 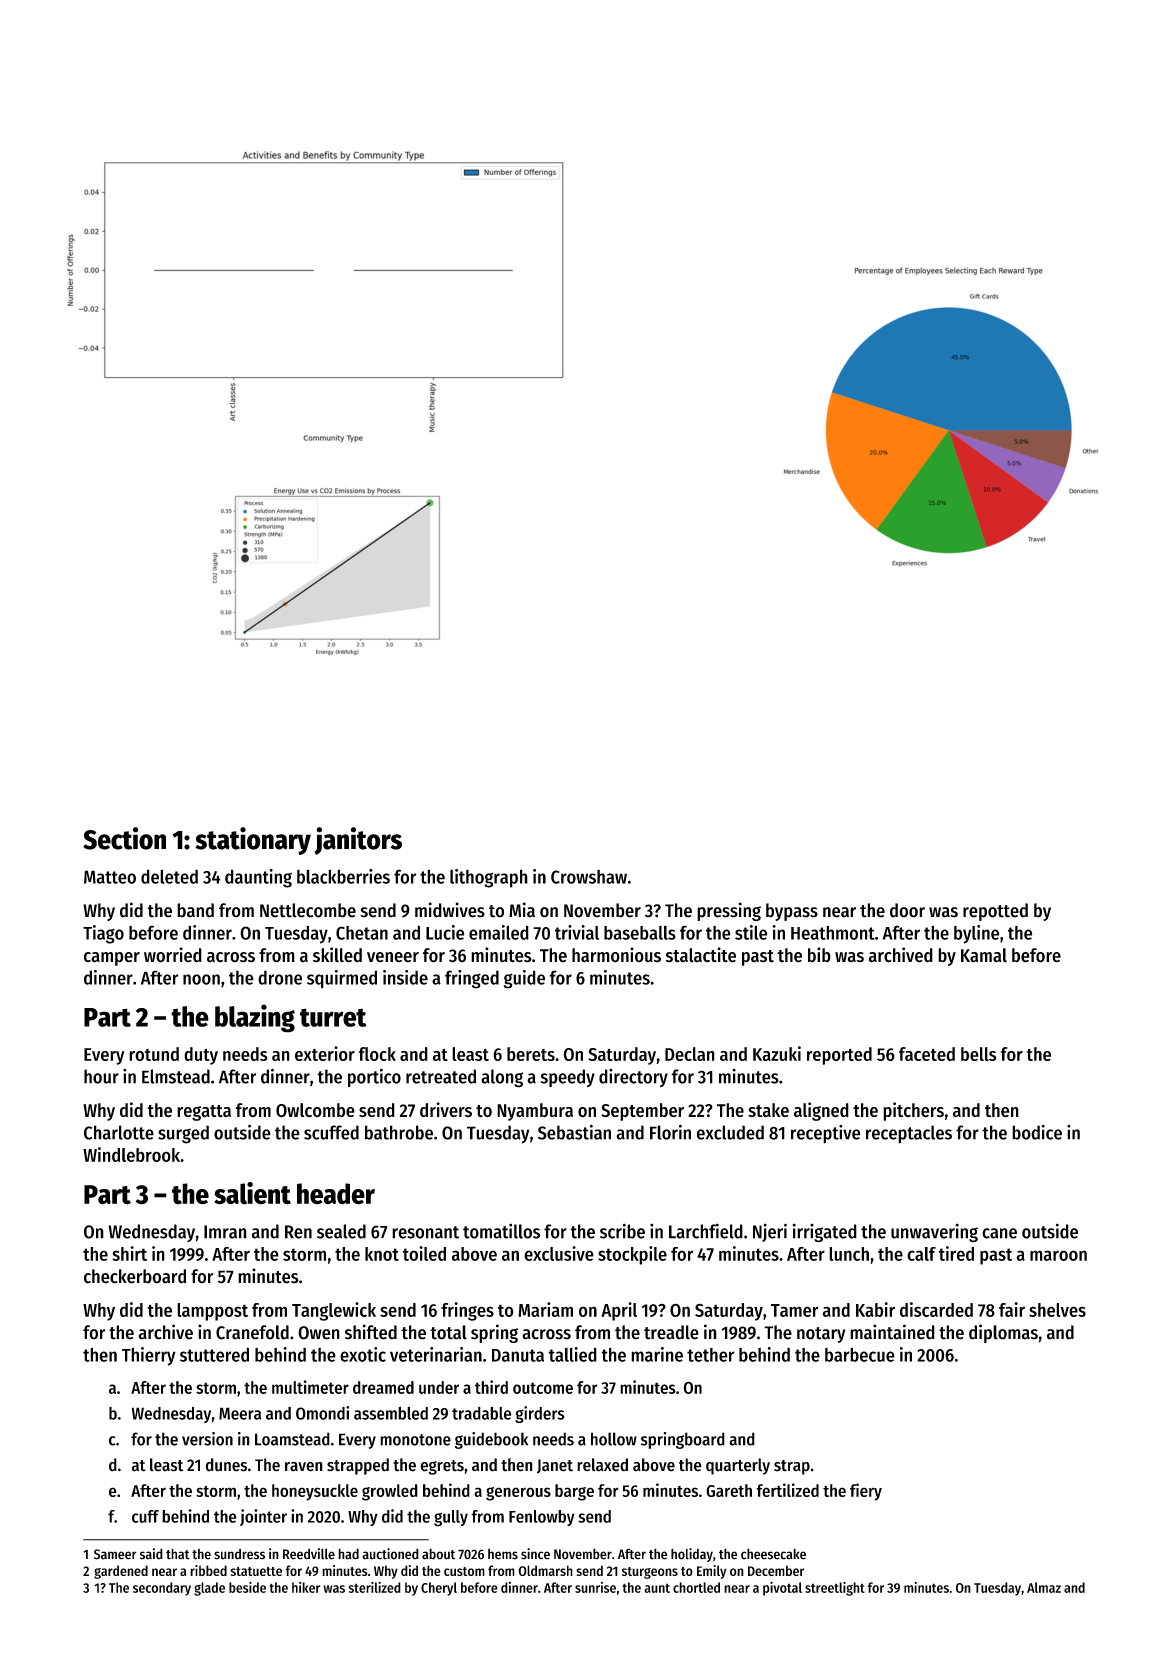 I want to click on shirt, so click(x=129, y=1253).
